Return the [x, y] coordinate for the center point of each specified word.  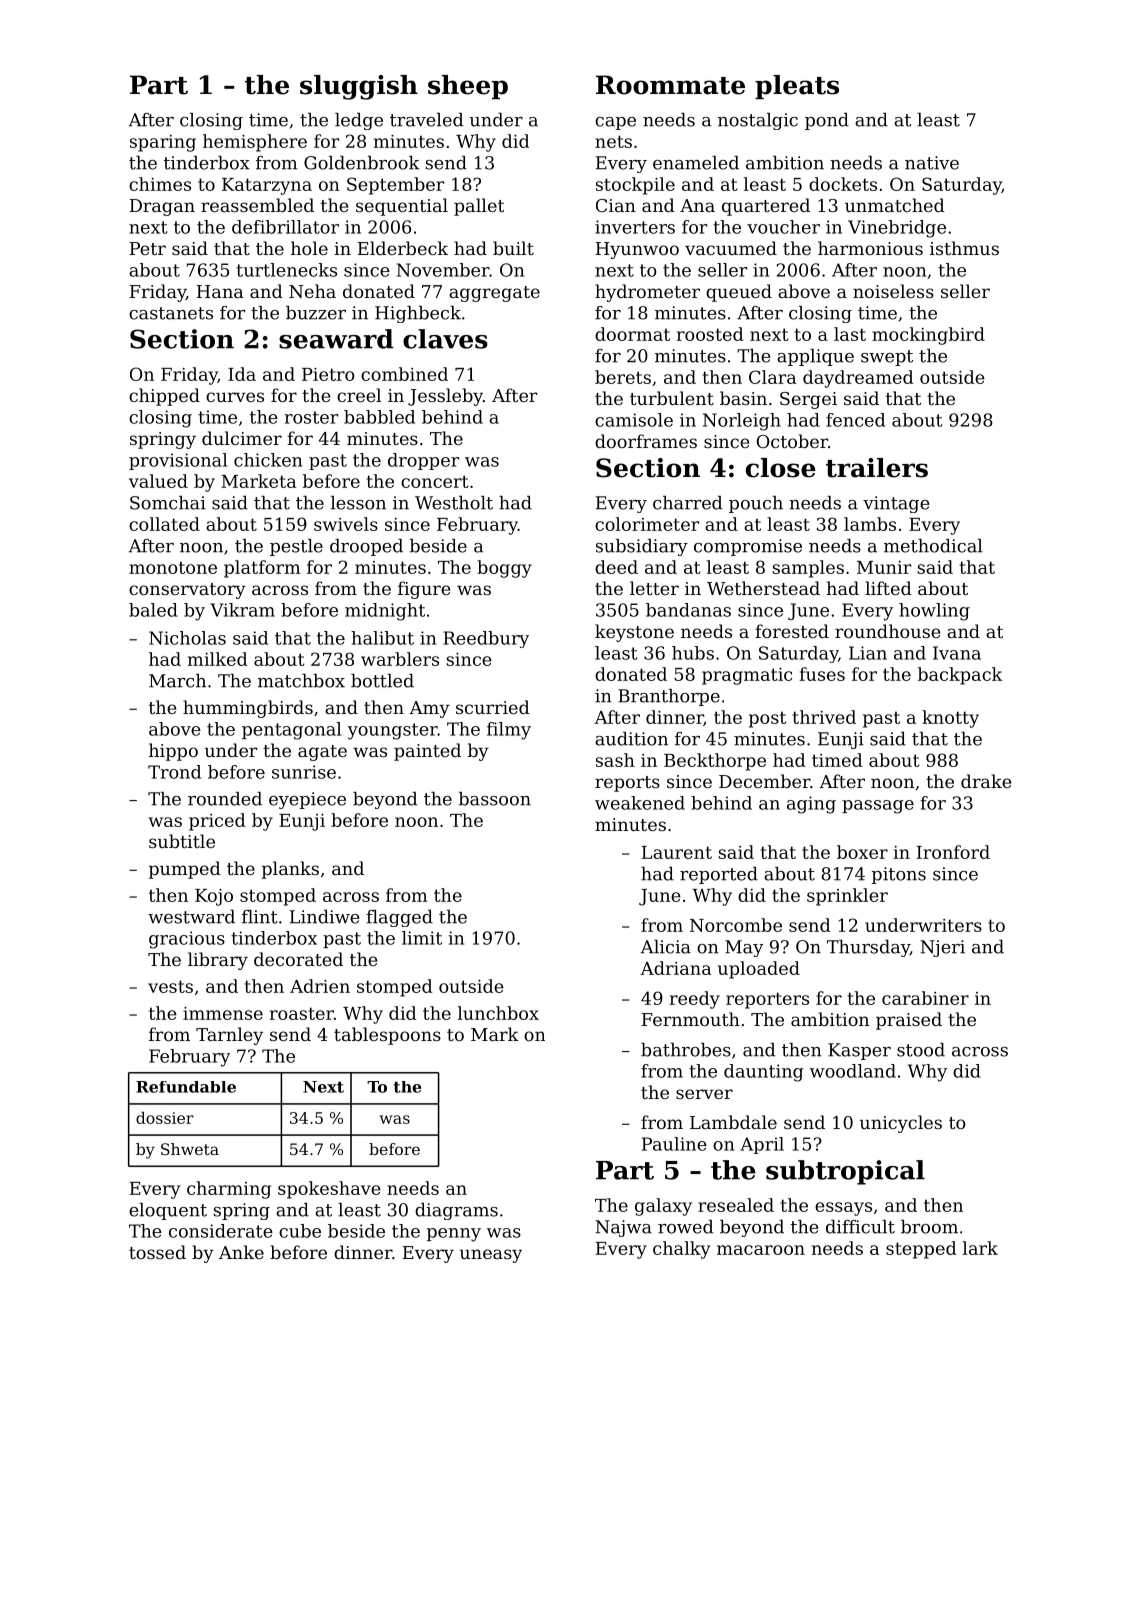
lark [980, 1248]
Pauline [674, 1144]
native [932, 163]
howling [934, 612]
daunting [763, 1073]
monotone [173, 567]
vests [170, 986]
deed [616, 567]
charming [229, 1190]
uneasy [491, 1256]
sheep [468, 87]
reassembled [257, 205]
